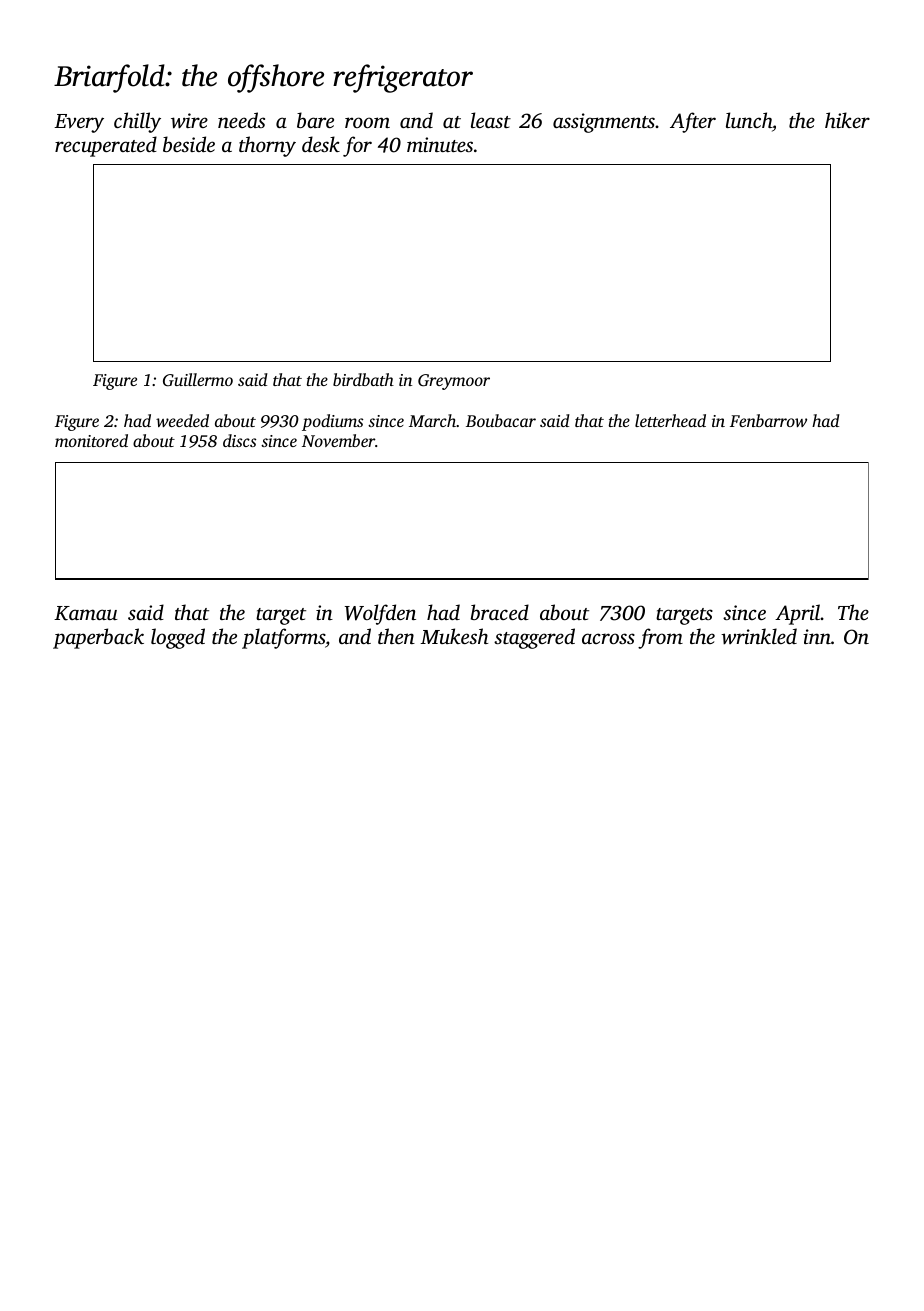 Image resolution: width=924 pixels, height=1311 pixels. What do you see at coordinates (768, 420) in the image?
I see `Fenbarrow` at bounding box center [768, 420].
